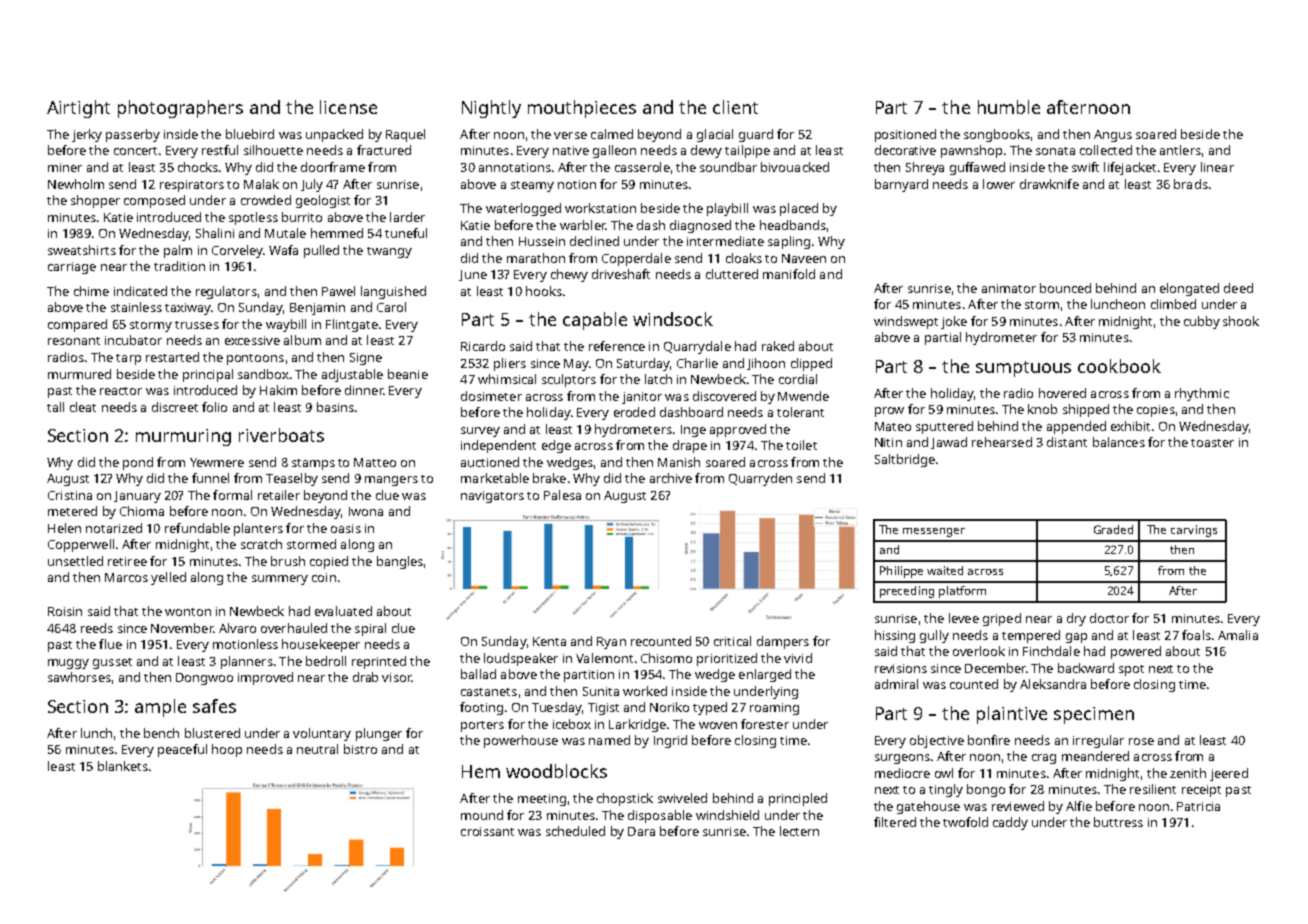 This screenshot has height=924, width=1308. I want to click on tolerant, so click(800, 412).
